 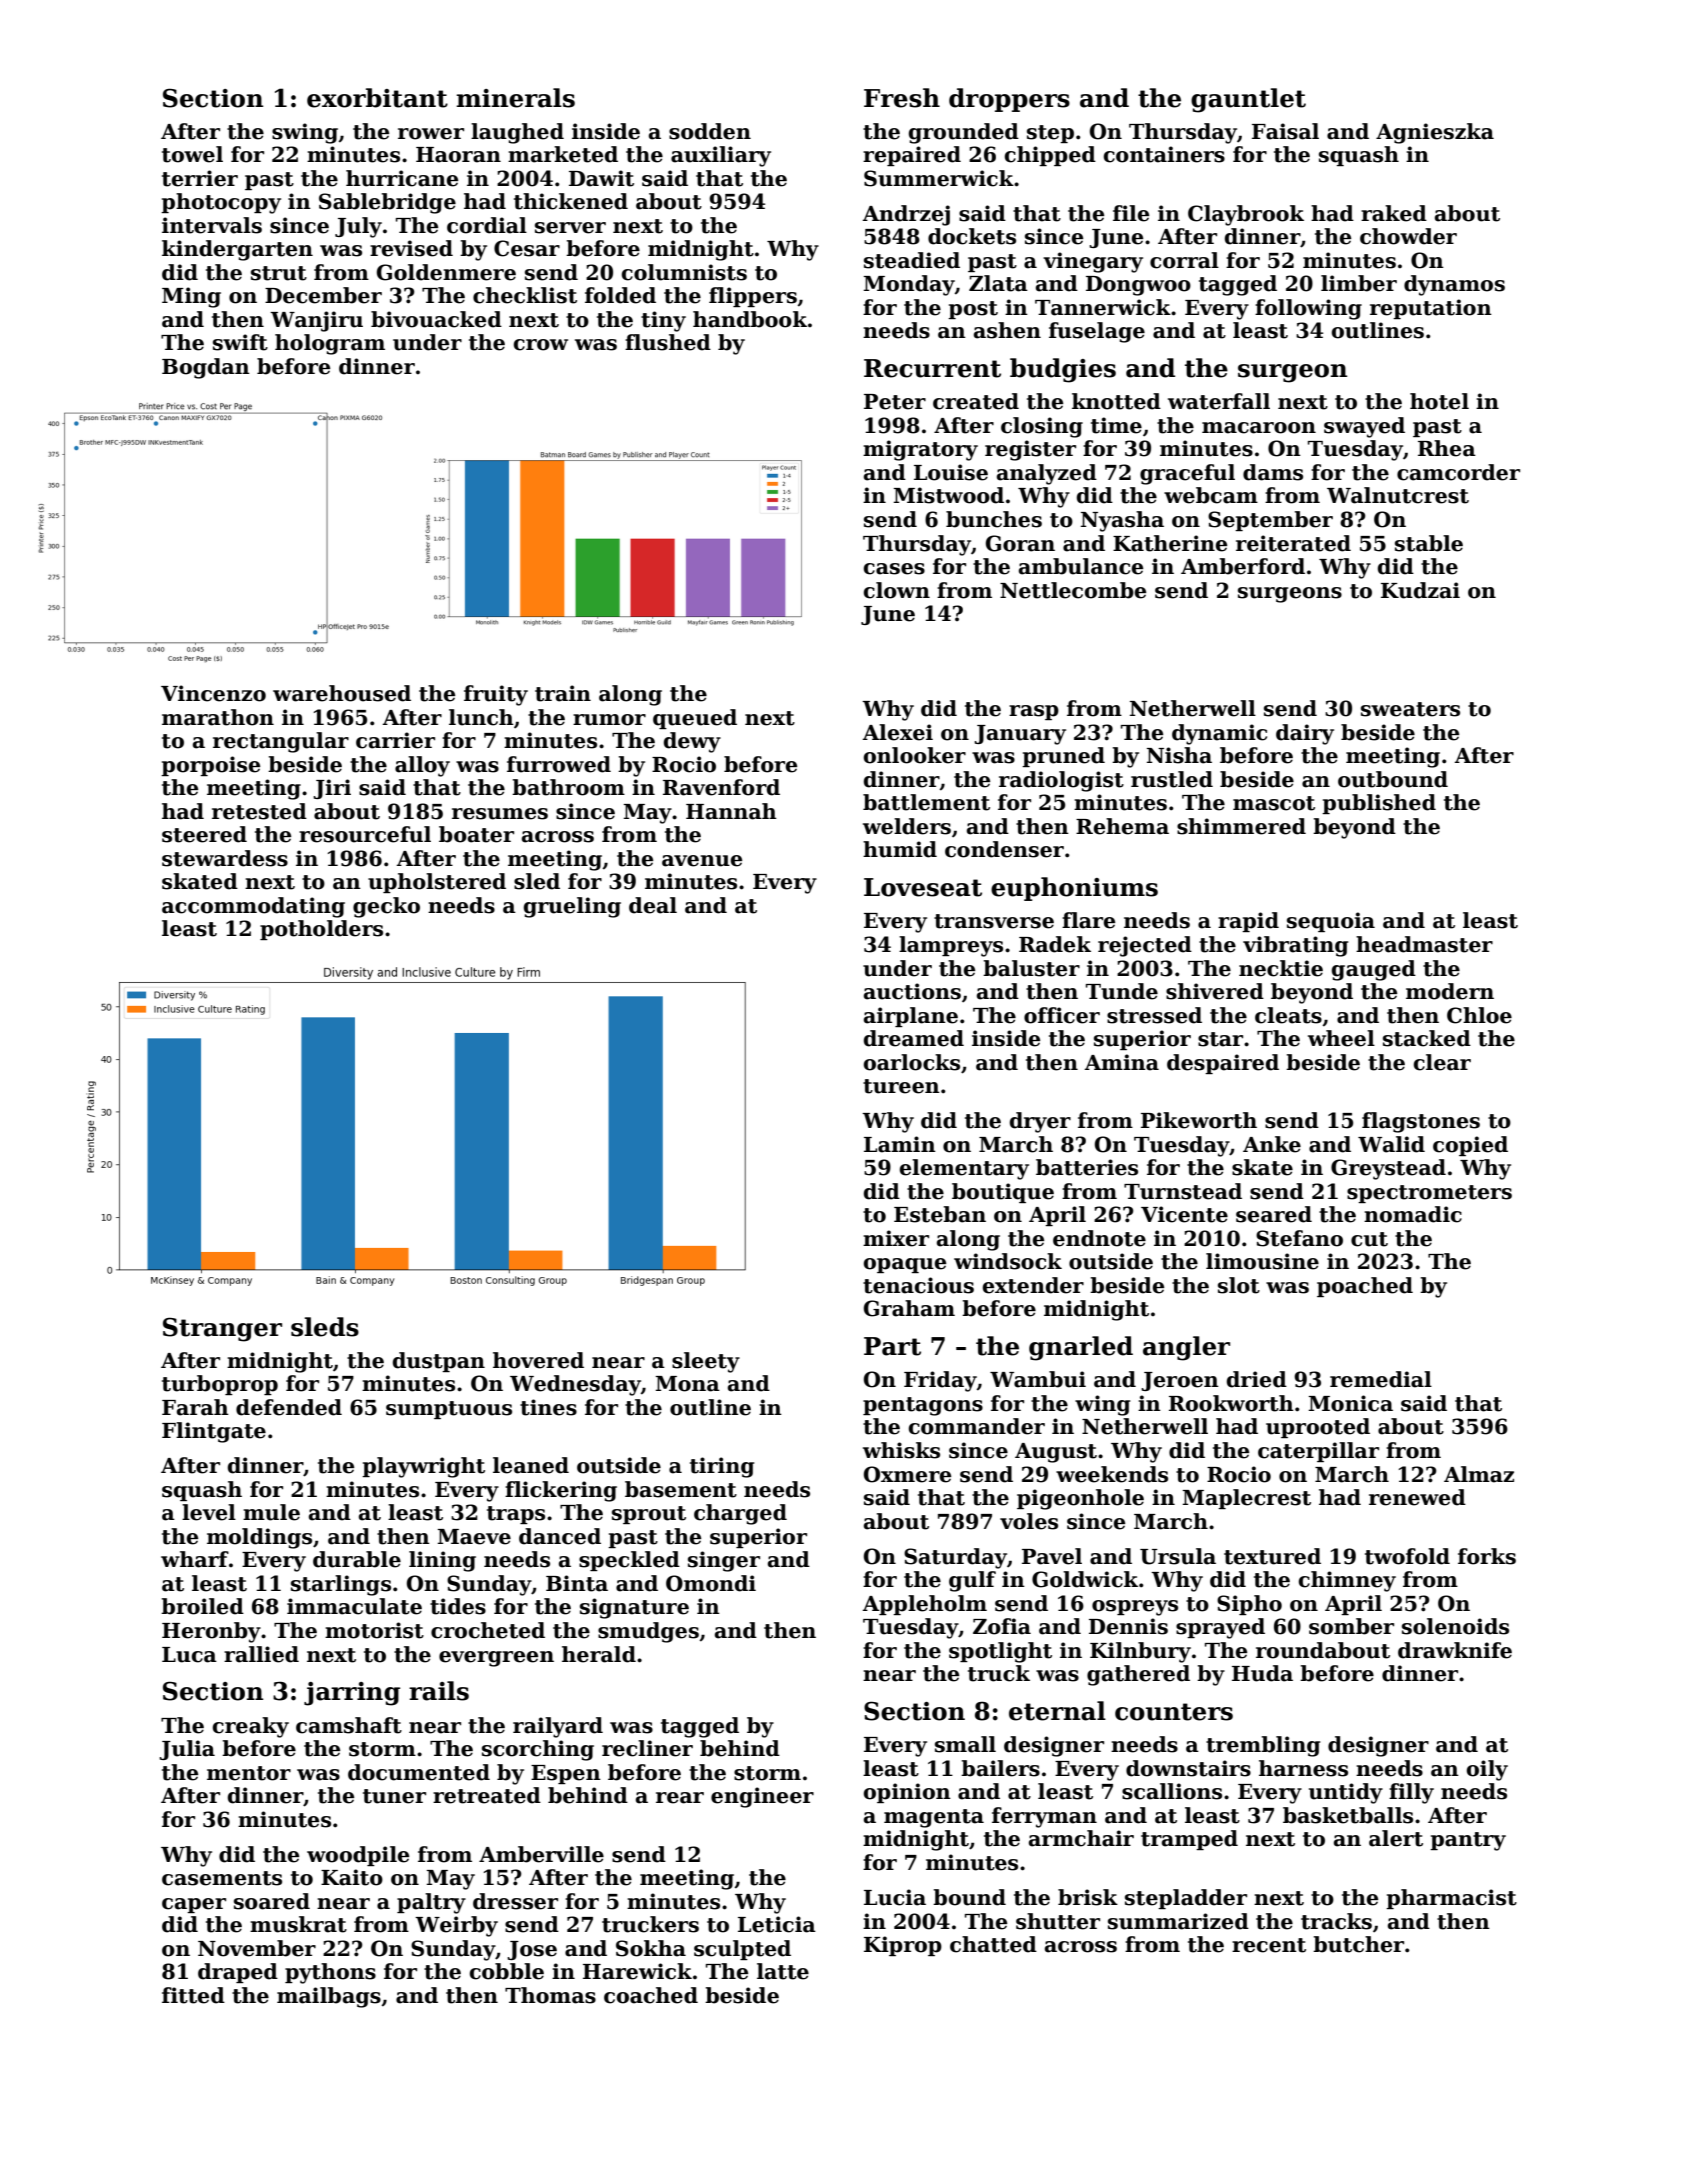 What do you see at coordinates (651, 1995) in the screenshot?
I see `coached` at bounding box center [651, 1995].
